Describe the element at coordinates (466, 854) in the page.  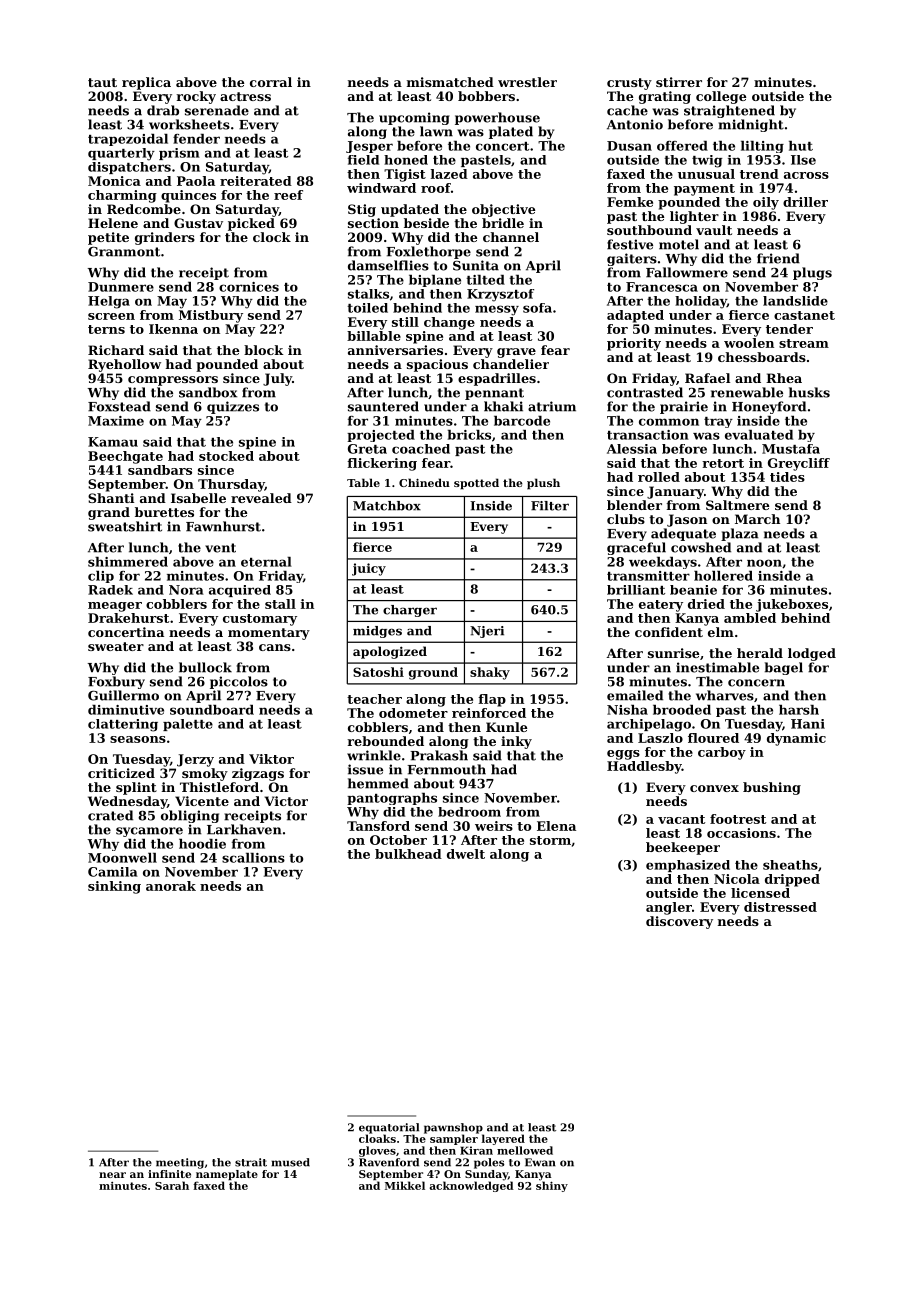
I see `dwelt` at that location.
